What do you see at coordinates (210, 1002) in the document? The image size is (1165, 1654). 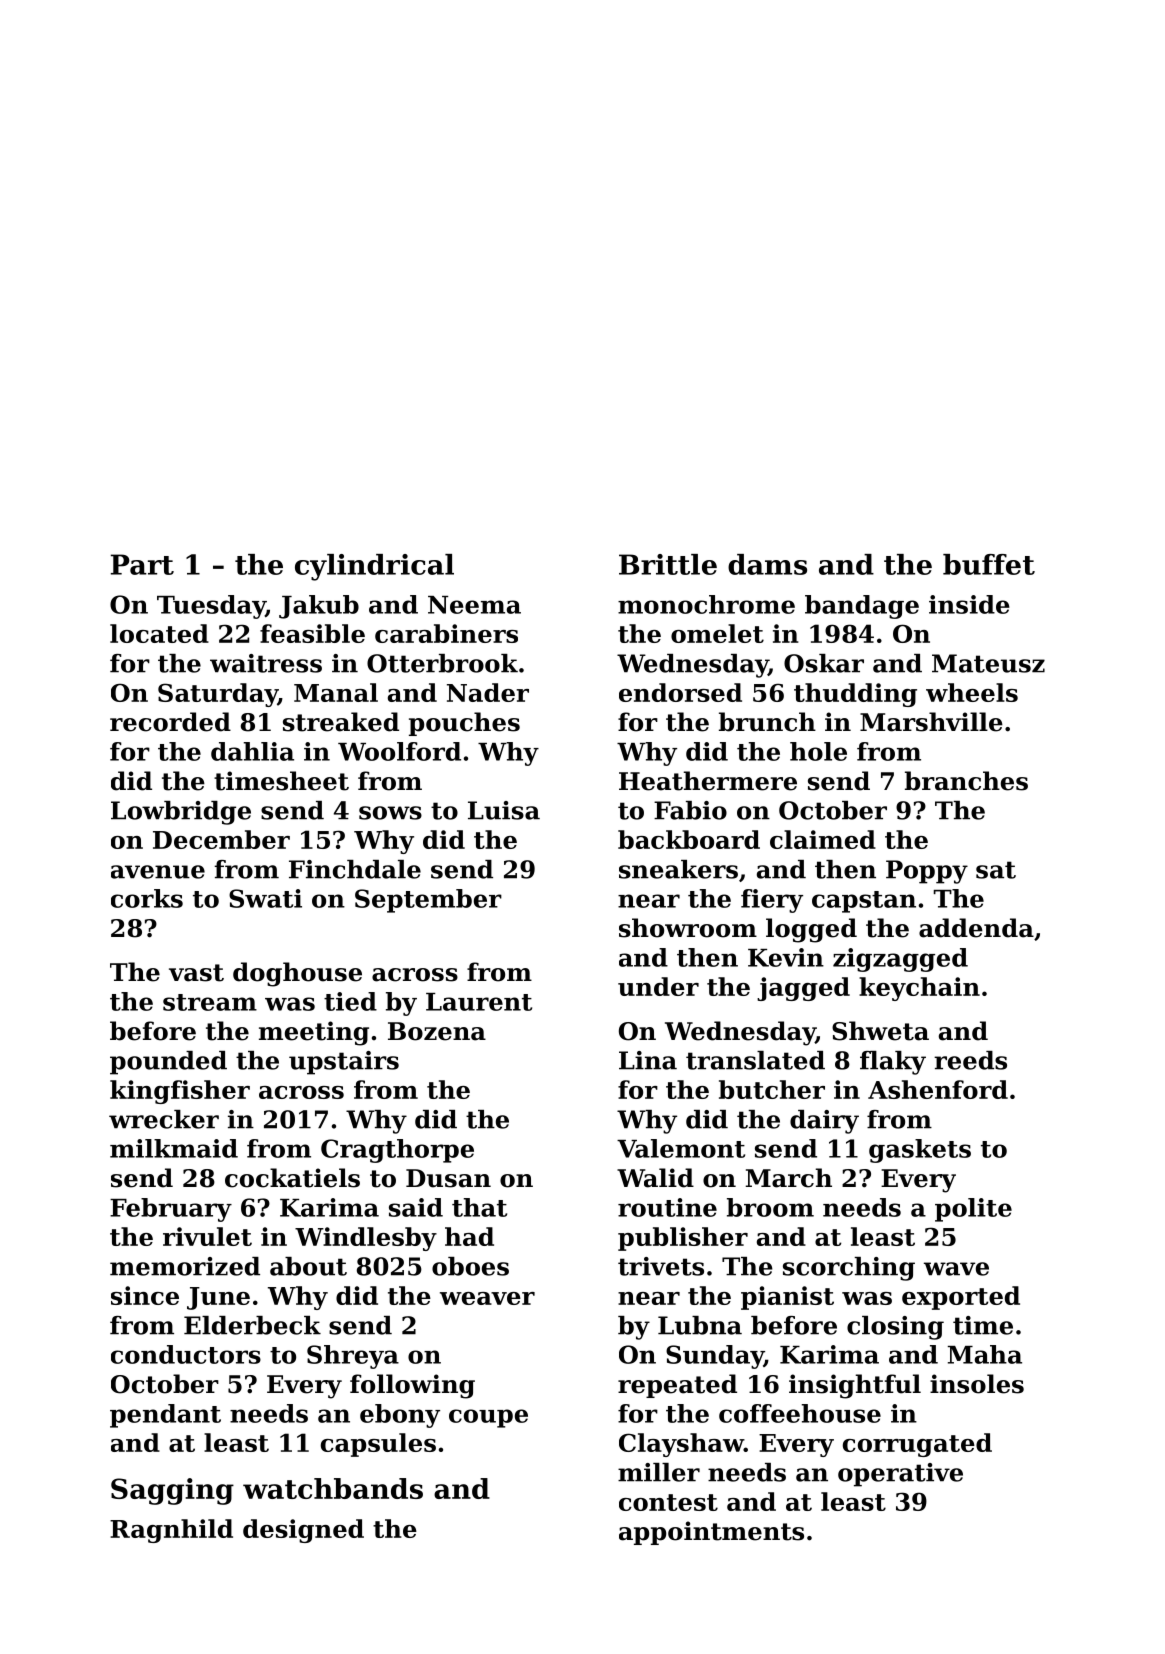 I see `stream` at bounding box center [210, 1002].
